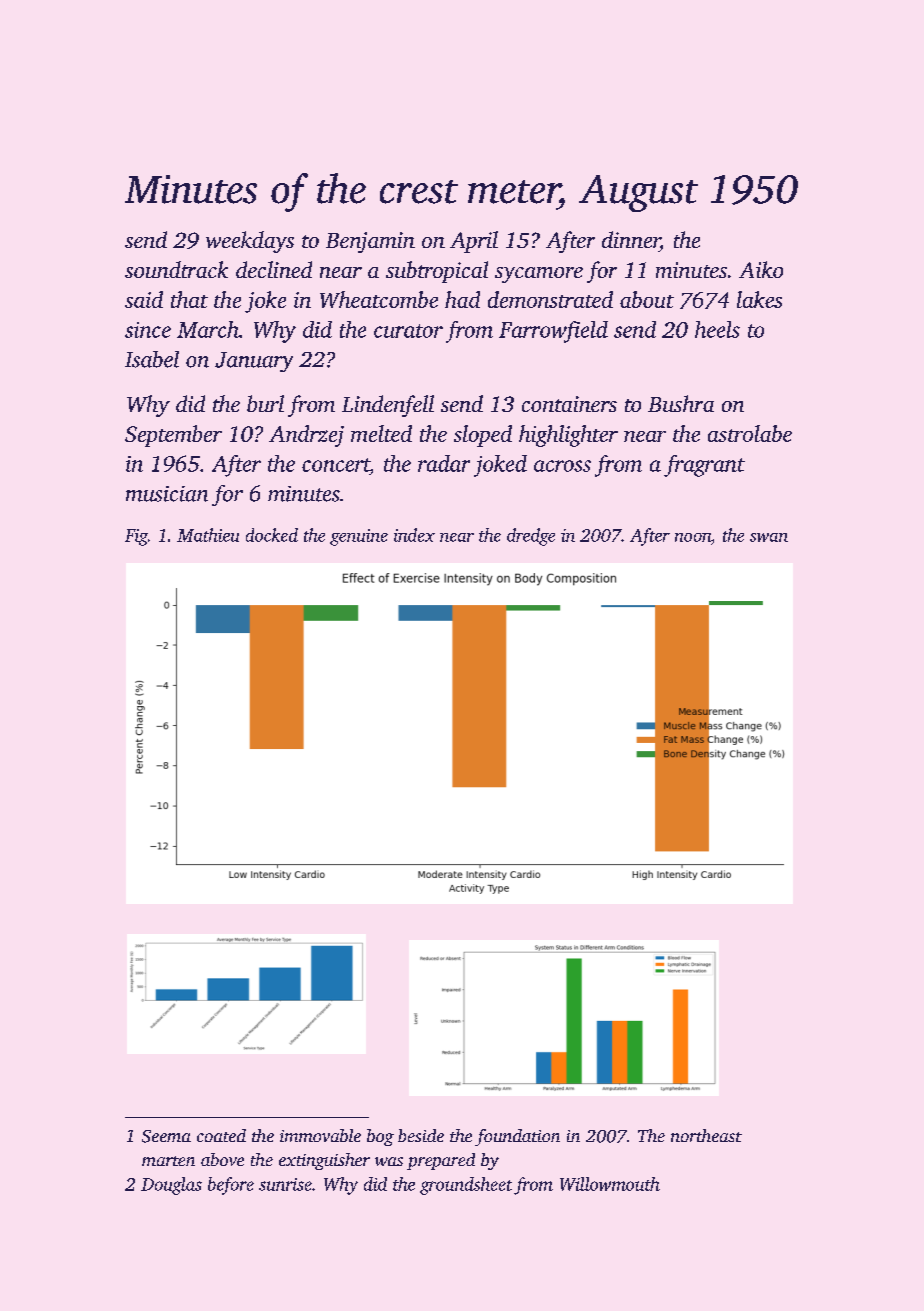 The width and height of the document is (924, 1311). Describe the element at coordinates (148, 330) in the document. I see `since` at that location.
